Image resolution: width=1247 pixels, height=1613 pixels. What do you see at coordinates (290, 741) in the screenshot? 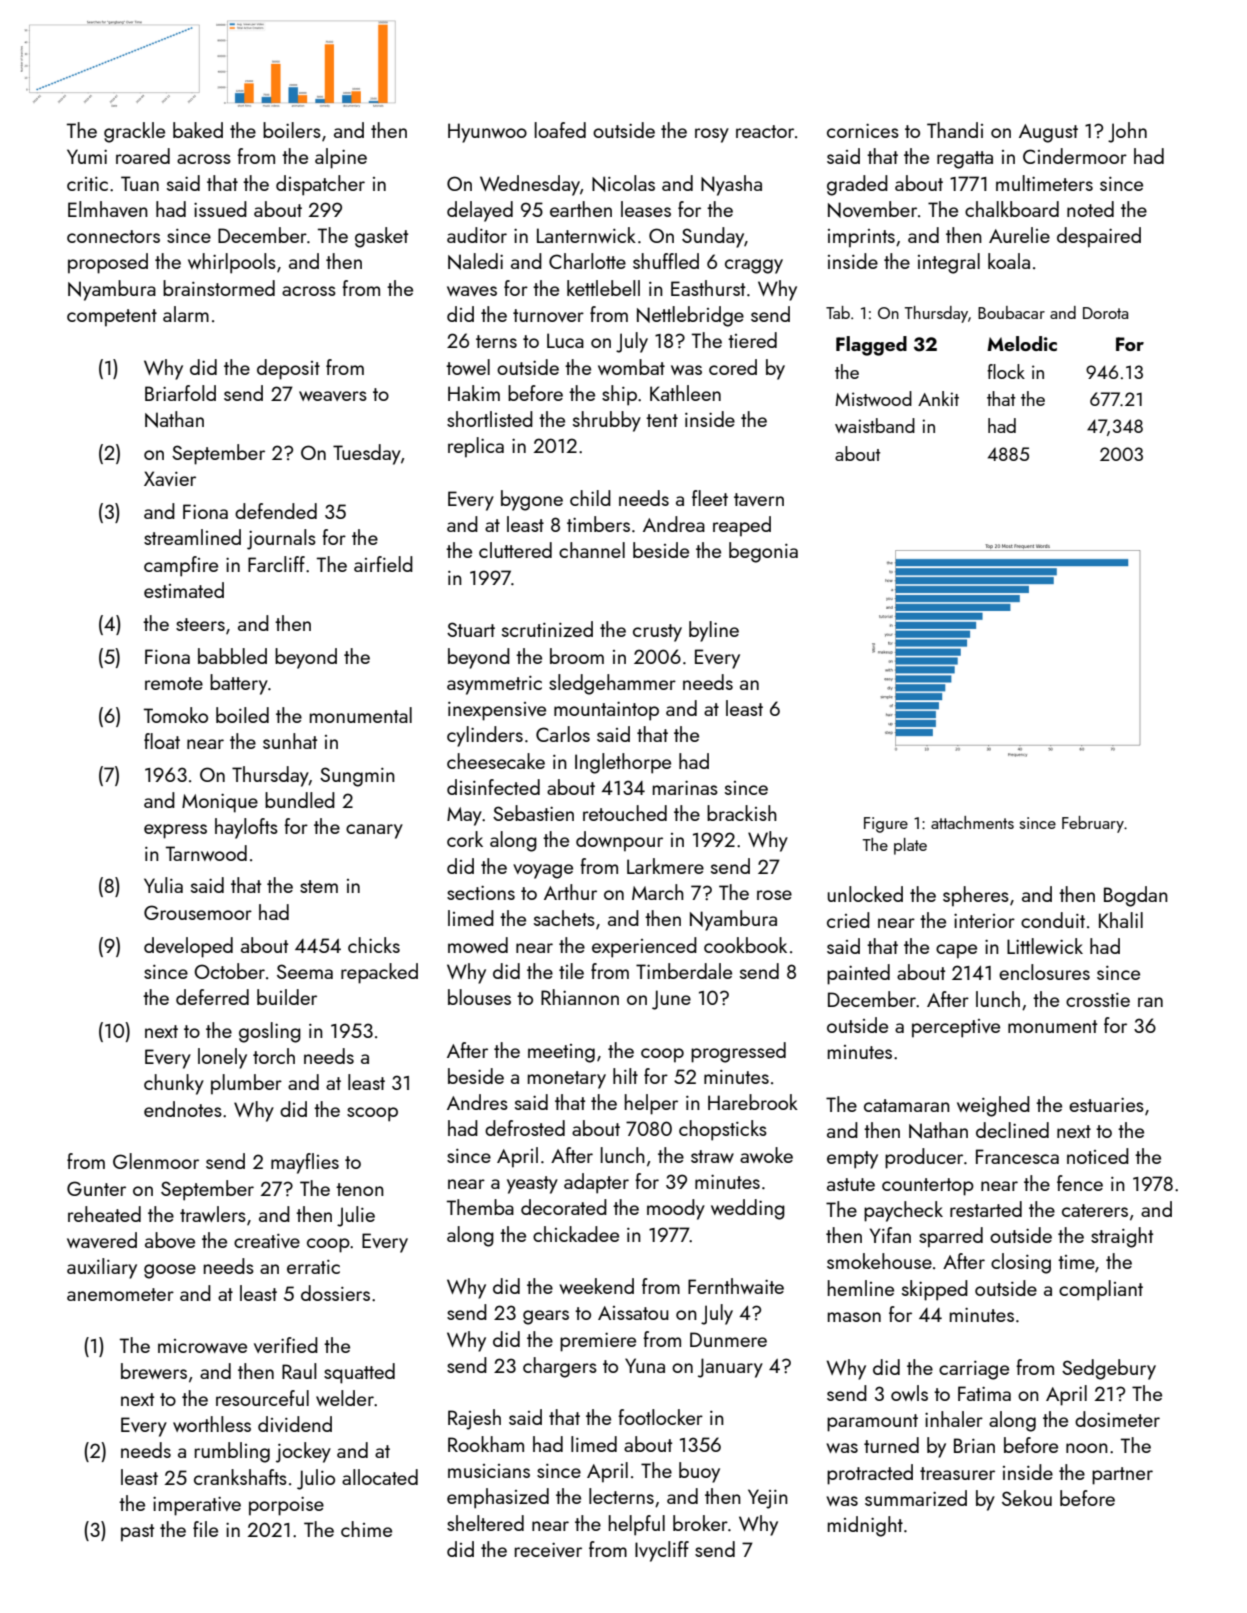
I see `sunhat` at bounding box center [290, 741].
